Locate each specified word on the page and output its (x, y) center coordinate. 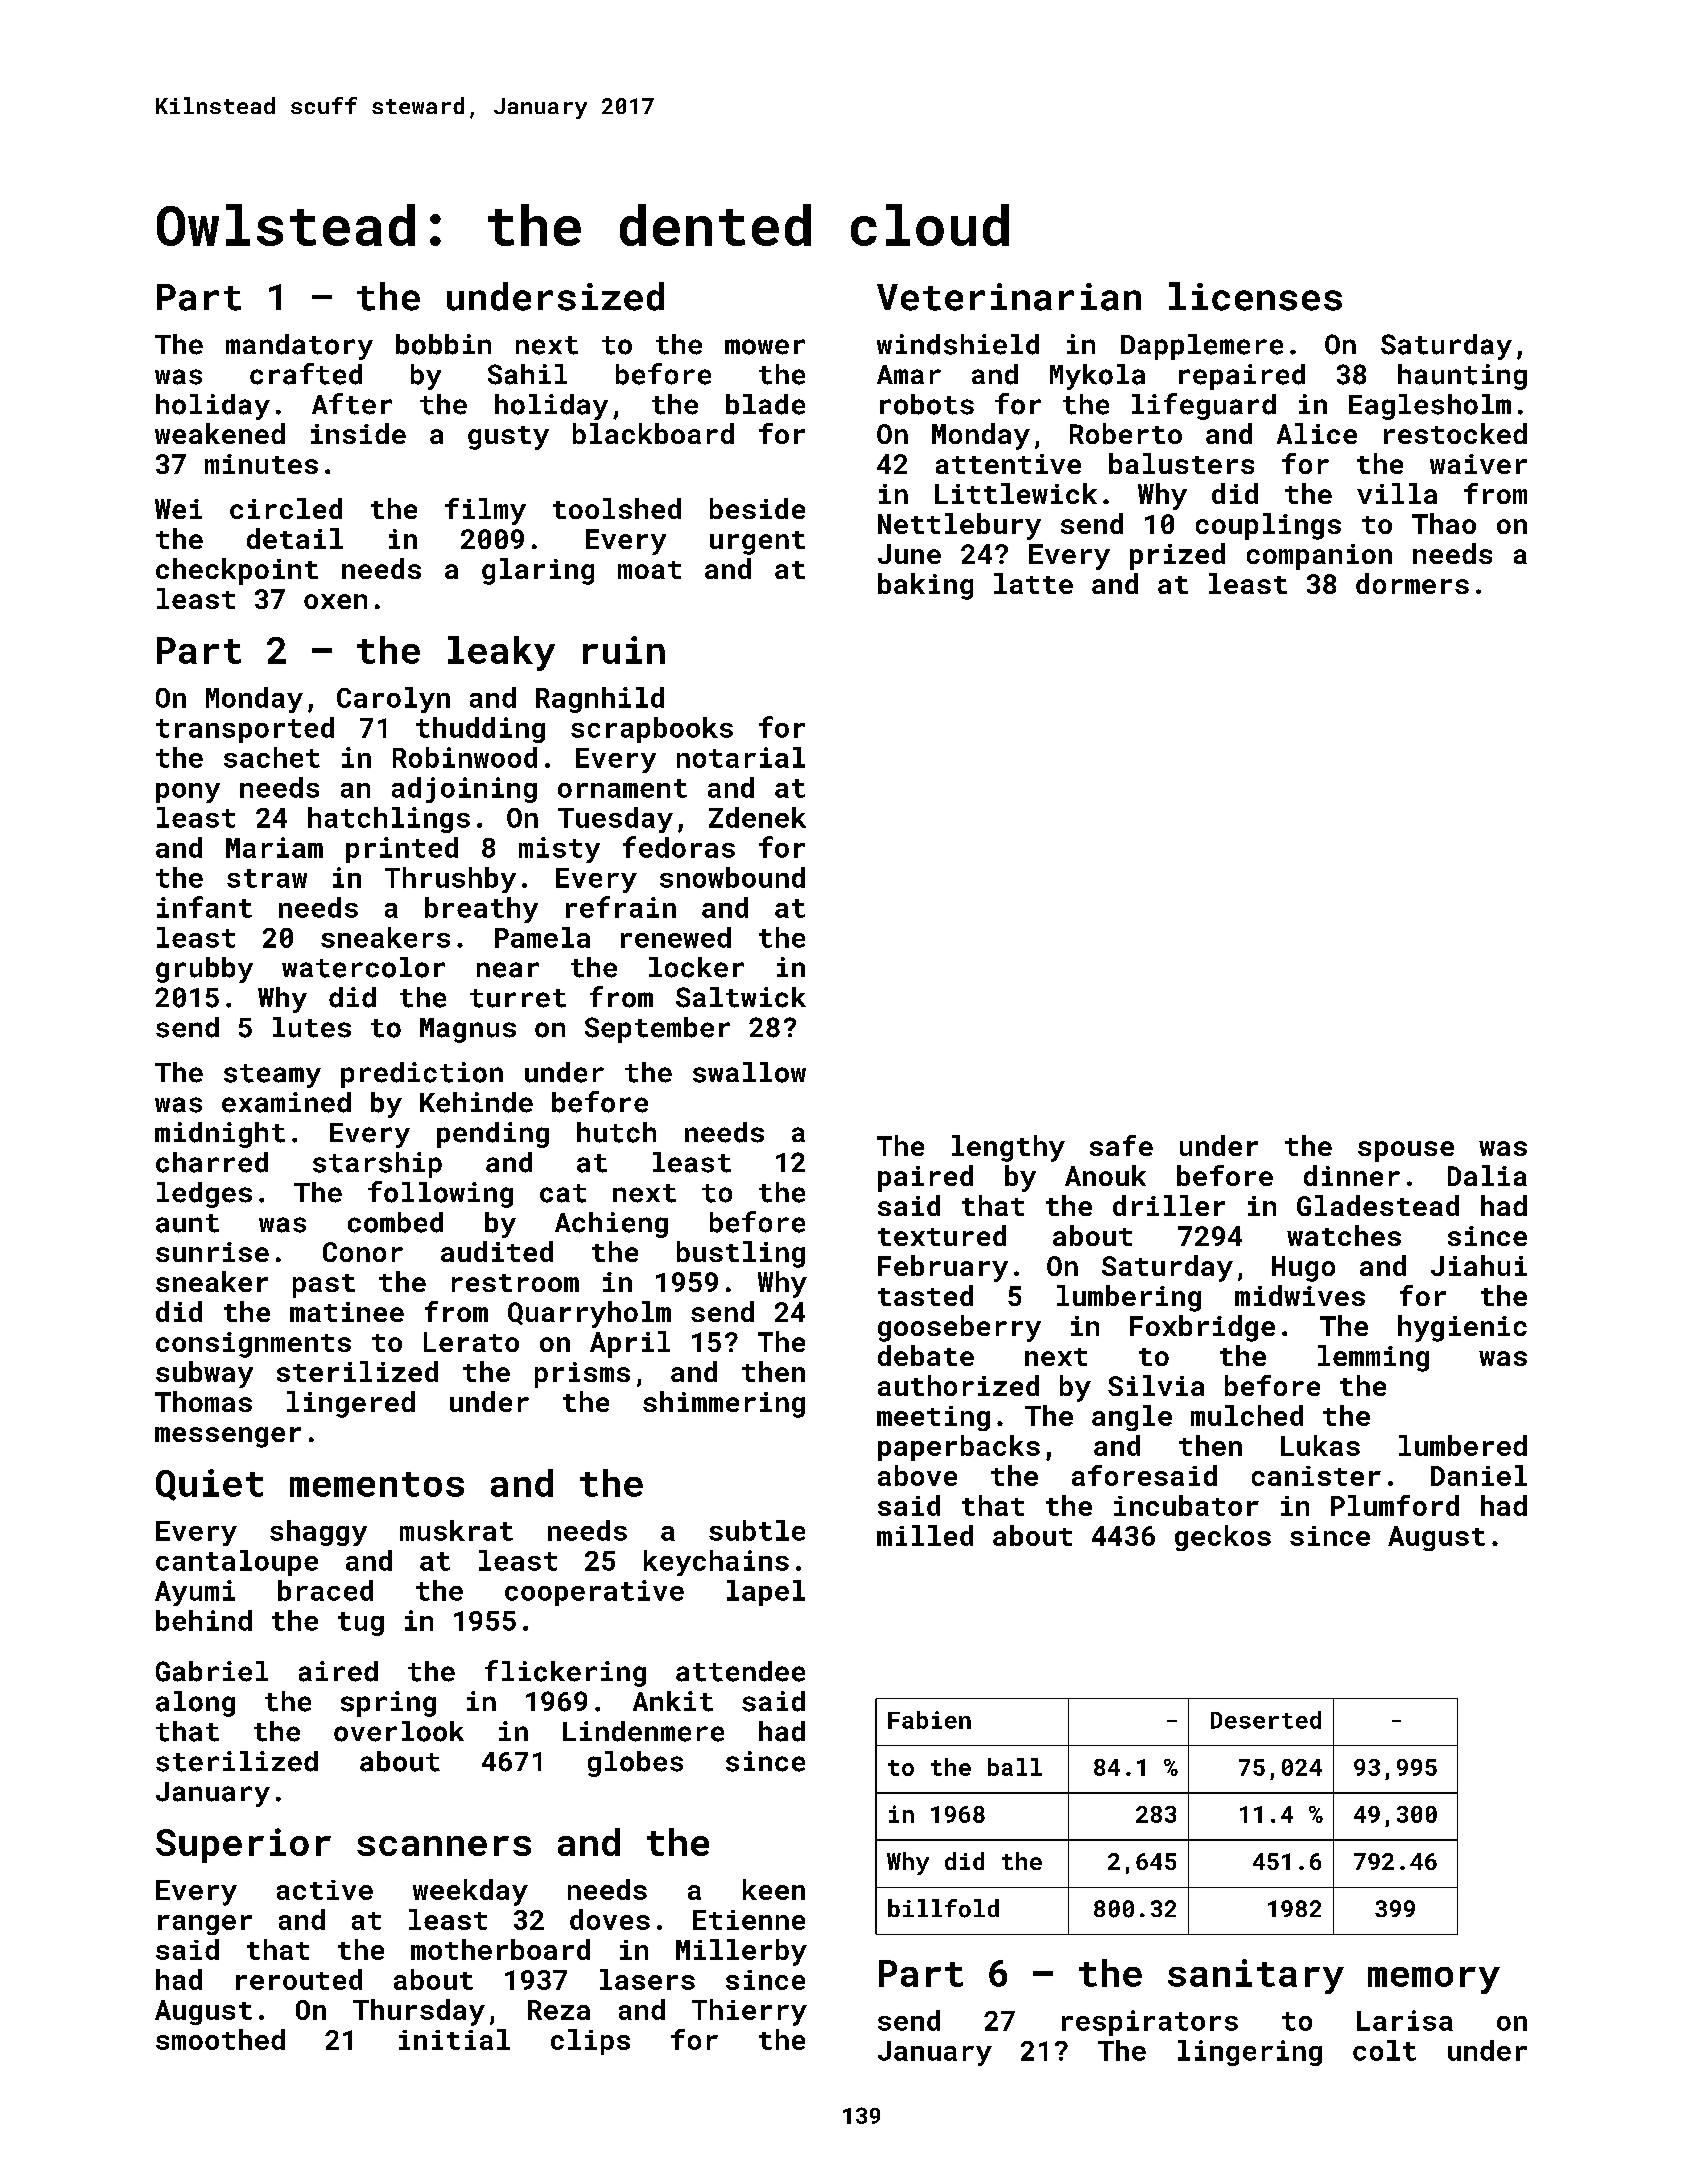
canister (1316, 1476)
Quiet (209, 1485)
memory (1434, 1980)
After (352, 404)
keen (774, 1889)
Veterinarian (1009, 297)
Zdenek (757, 817)
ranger (205, 1925)
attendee (740, 1671)
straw (267, 878)
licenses (1255, 296)
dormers (1412, 583)
